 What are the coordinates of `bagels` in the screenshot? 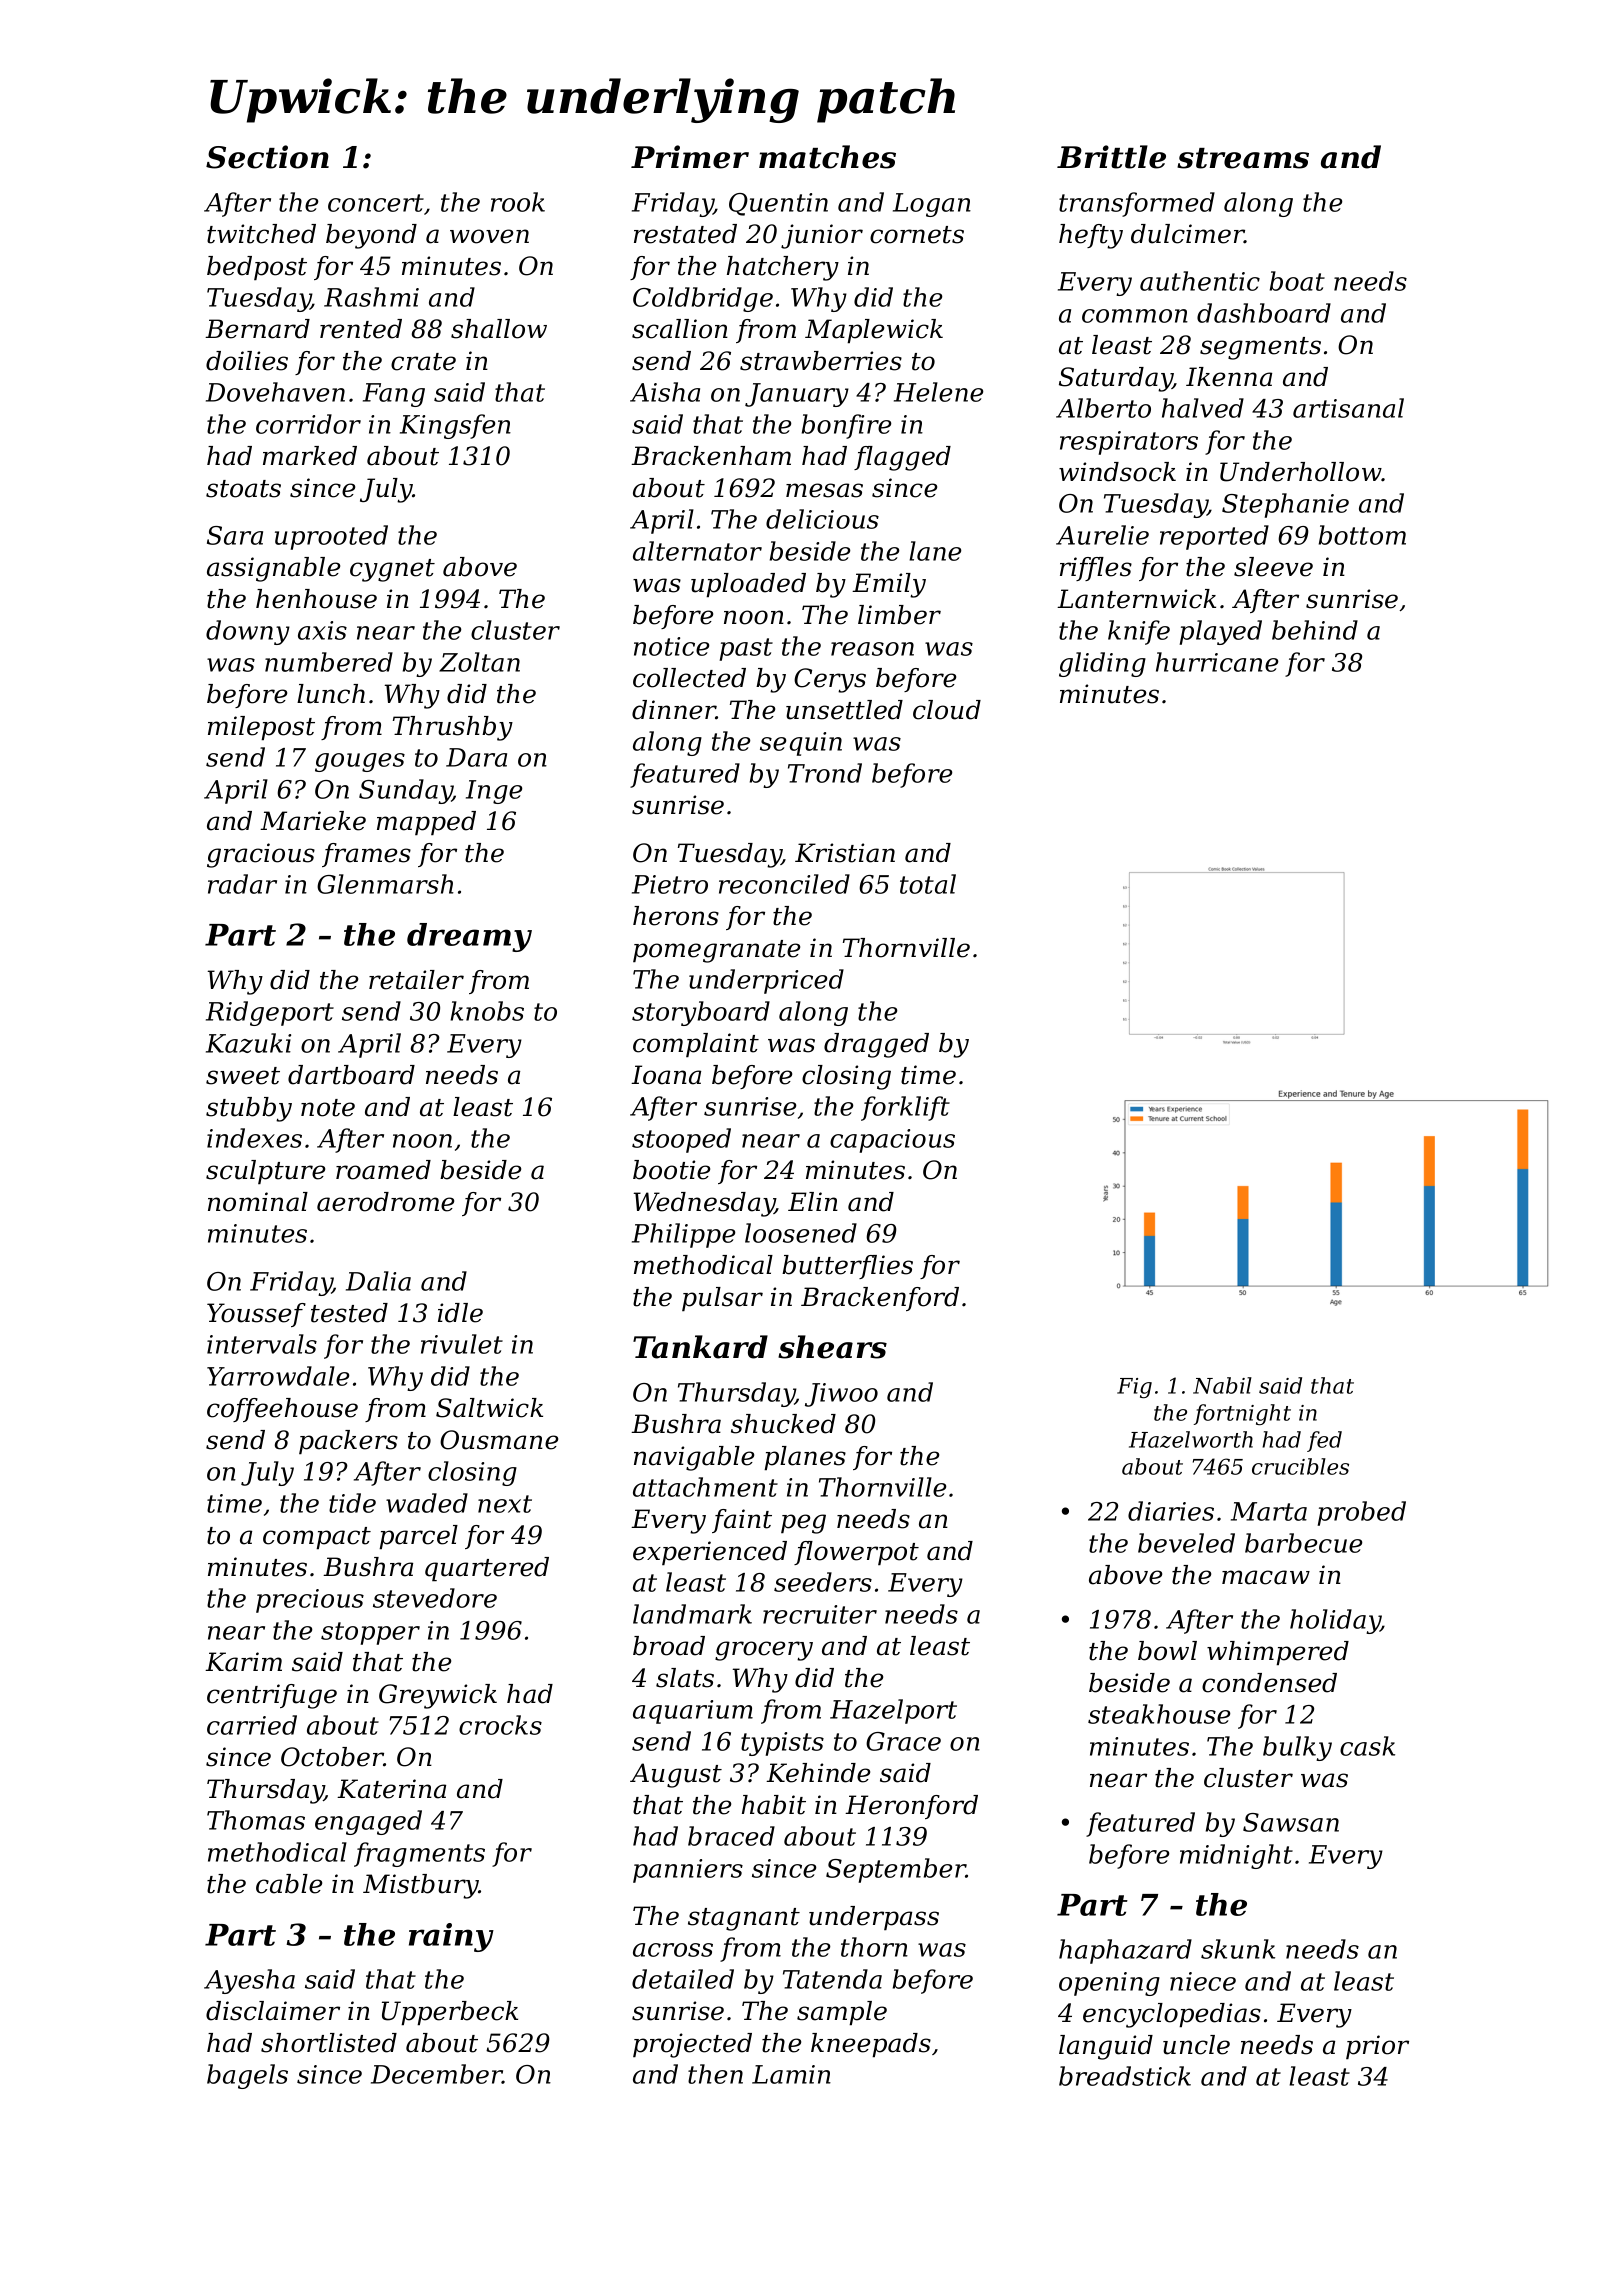 It's located at (247, 2076).
